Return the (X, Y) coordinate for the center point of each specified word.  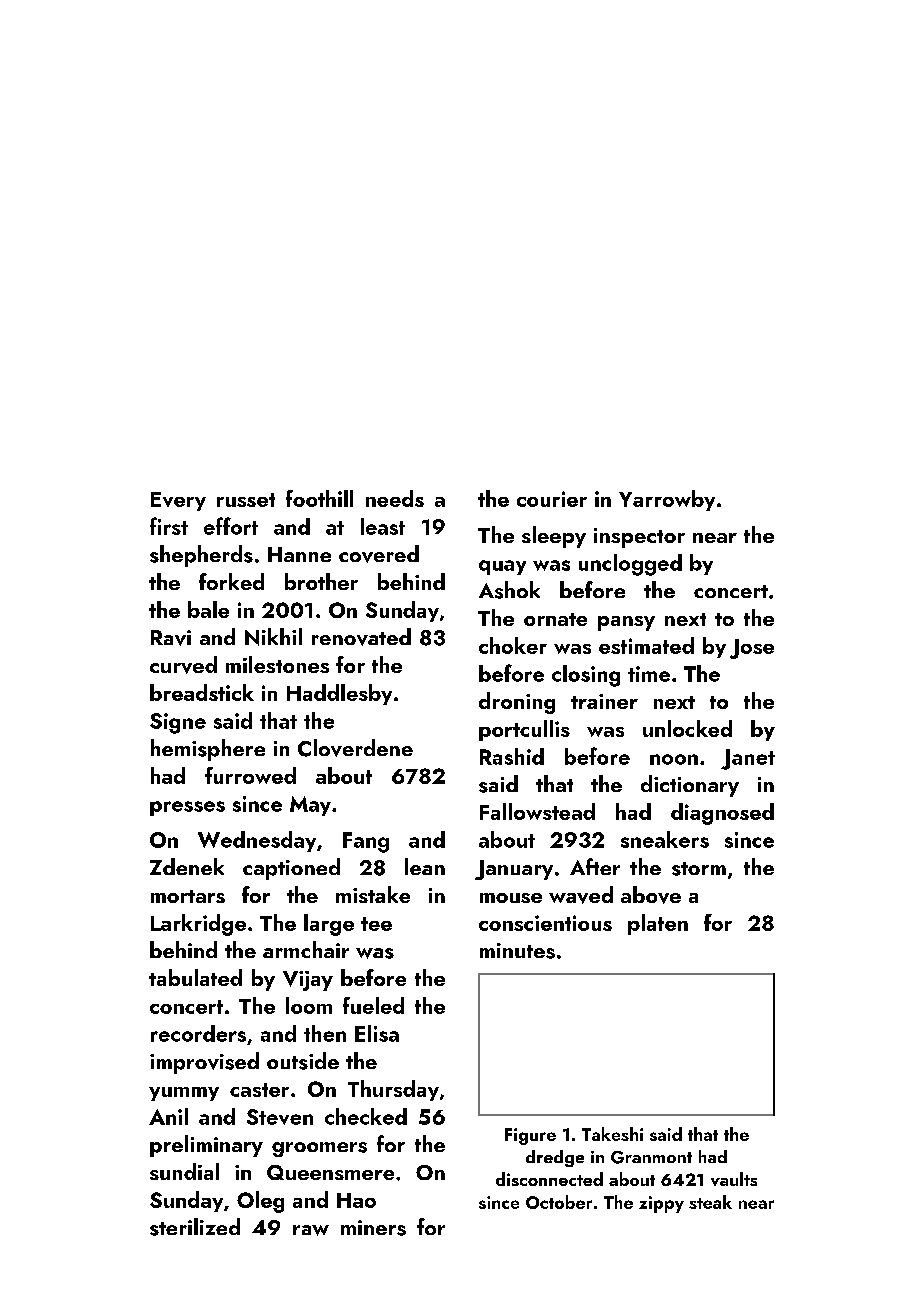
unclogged (630, 565)
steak (710, 1202)
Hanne (299, 554)
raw (311, 1230)
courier (552, 499)
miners (373, 1228)
